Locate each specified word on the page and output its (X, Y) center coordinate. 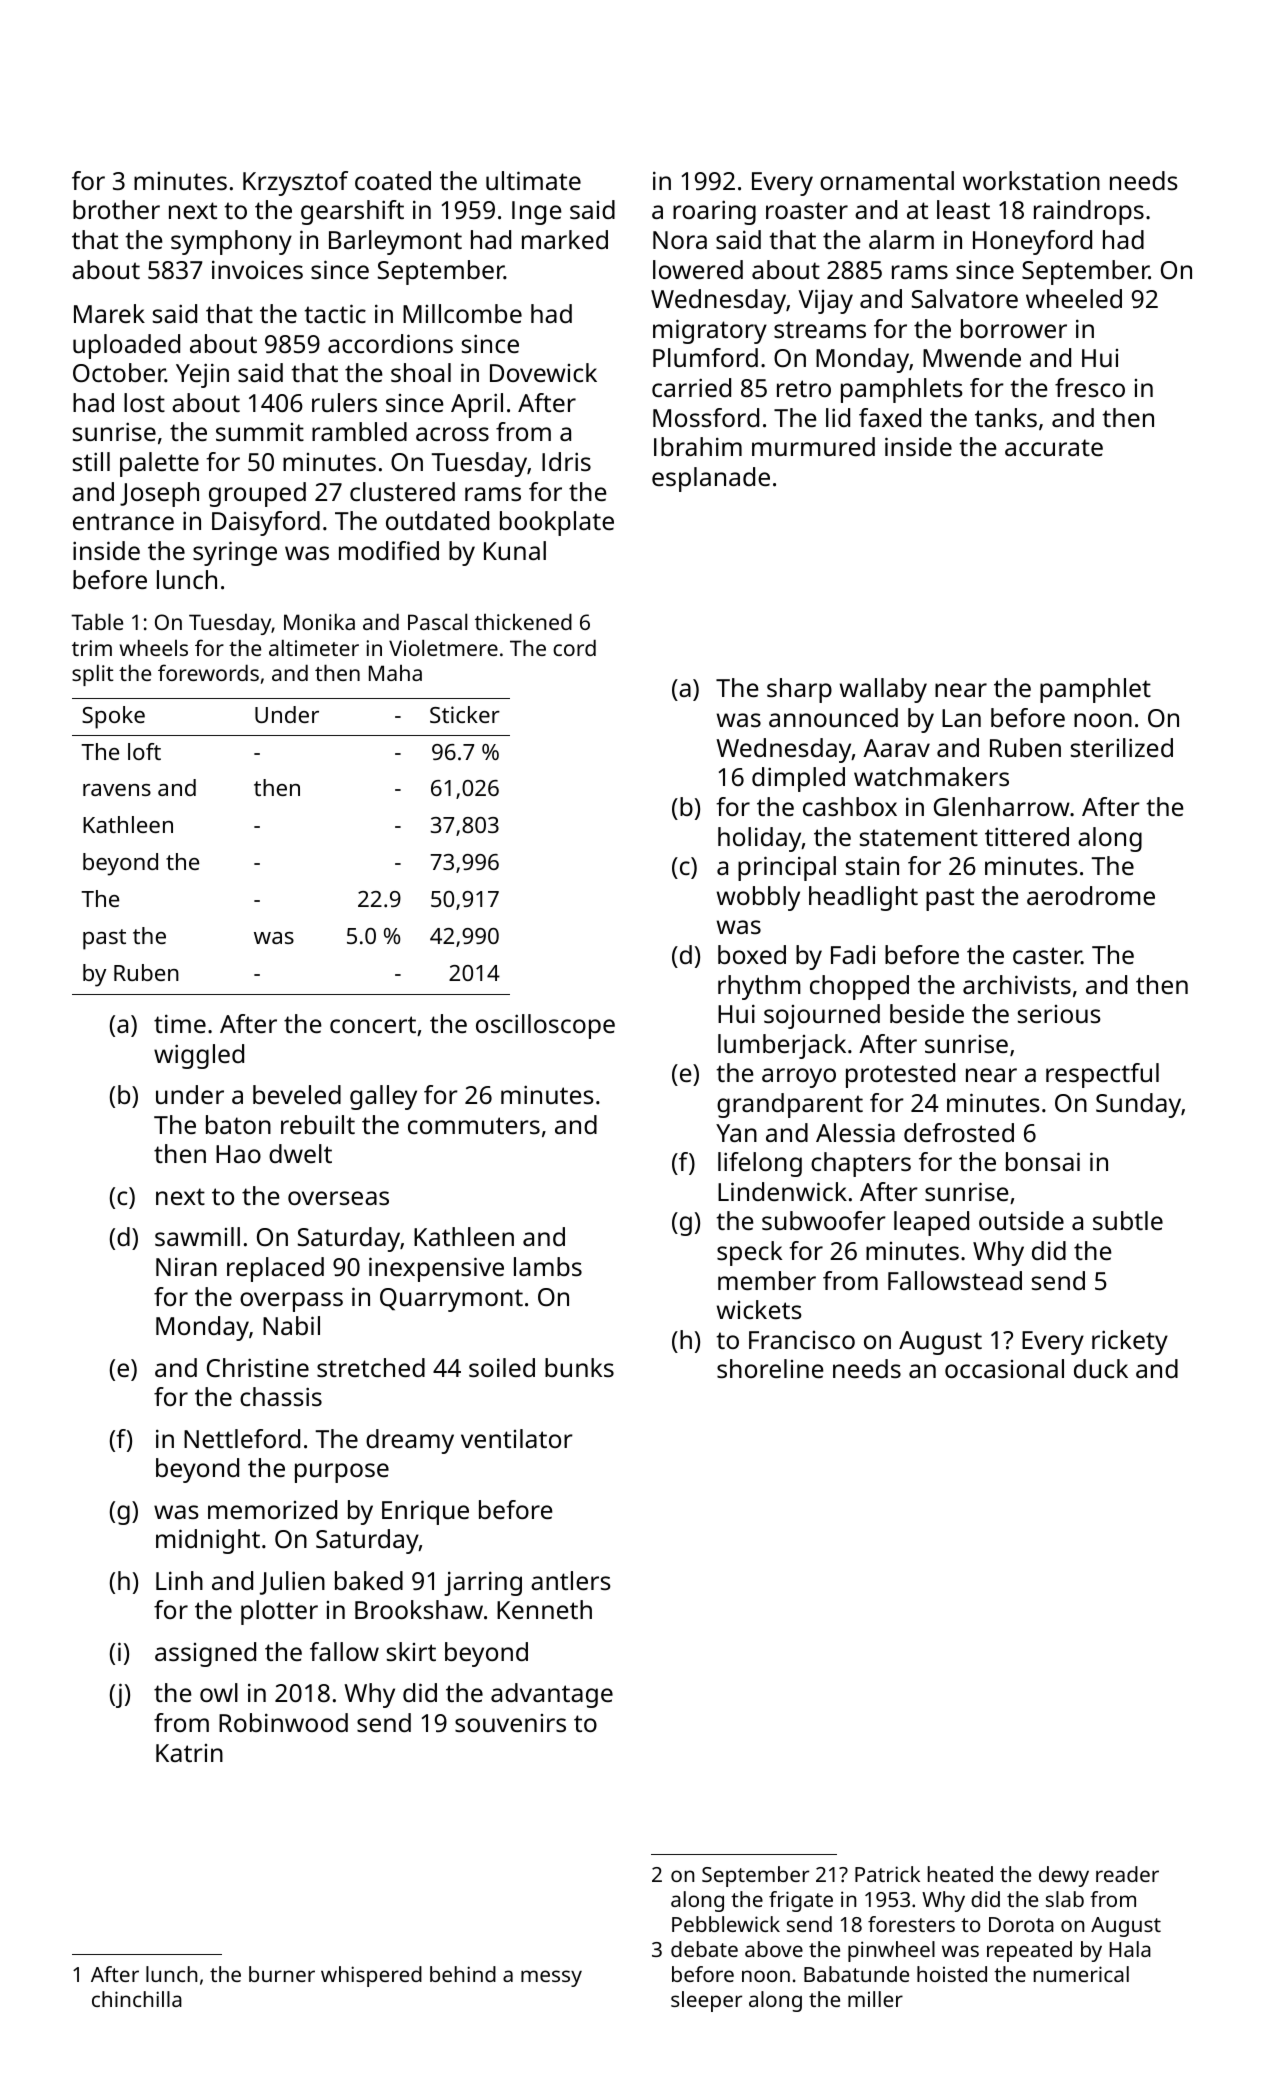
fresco (1090, 387)
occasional (1004, 1368)
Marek (109, 313)
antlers (571, 1580)
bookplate (557, 523)
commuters (474, 1125)
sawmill (197, 1236)
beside (927, 1013)
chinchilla (137, 1999)
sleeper (706, 2001)
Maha (395, 673)
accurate (1054, 447)
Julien (292, 1583)
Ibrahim (698, 446)
